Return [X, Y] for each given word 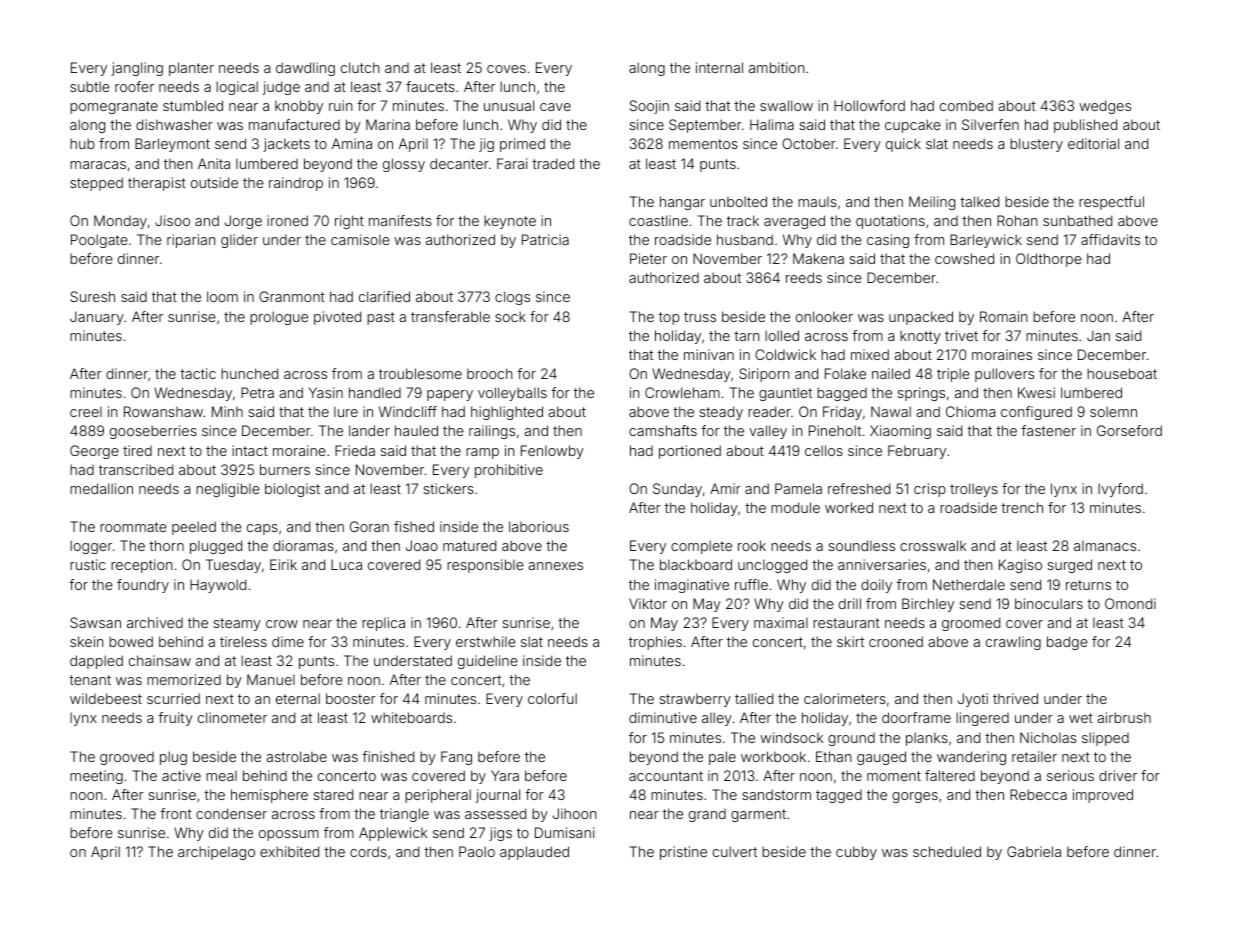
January [97, 318]
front [176, 813]
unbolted [738, 201]
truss [700, 317]
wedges [1105, 107]
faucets [430, 86]
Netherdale [969, 584]
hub [82, 143]
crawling [1013, 643]
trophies [655, 643]
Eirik [283, 564]
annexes [555, 566]
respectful [1111, 203]
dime [288, 641]
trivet [961, 335]
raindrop [296, 184]
